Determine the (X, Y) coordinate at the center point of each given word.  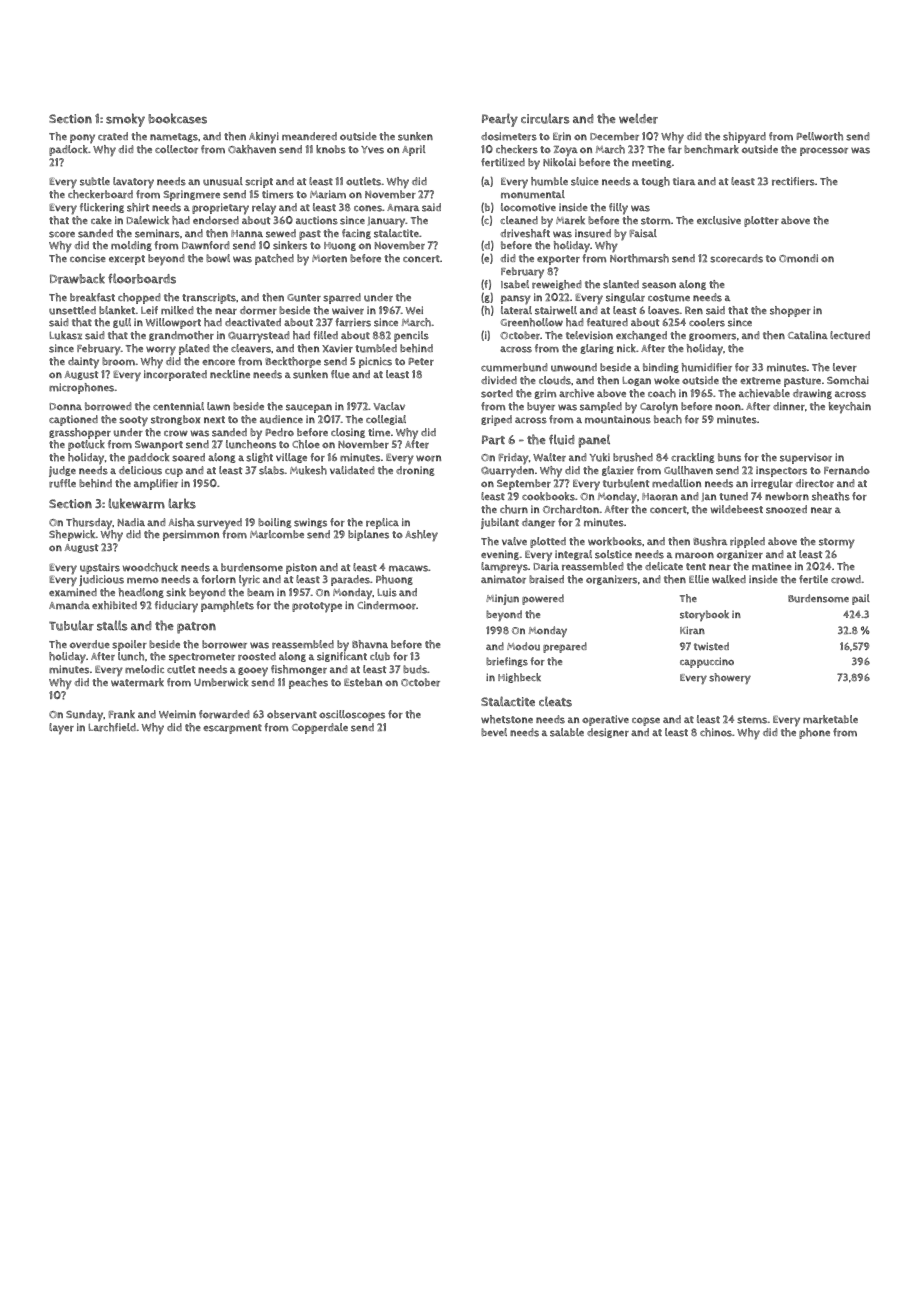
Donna (65, 406)
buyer (541, 408)
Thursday (89, 524)
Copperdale (320, 728)
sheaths (831, 496)
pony (82, 139)
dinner (789, 406)
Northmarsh (639, 258)
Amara (403, 208)
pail (861, 599)
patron (196, 628)
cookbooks (548, 496)
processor (824, 151)
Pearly (500, 120)
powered (543, 599)
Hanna (247, 233)
